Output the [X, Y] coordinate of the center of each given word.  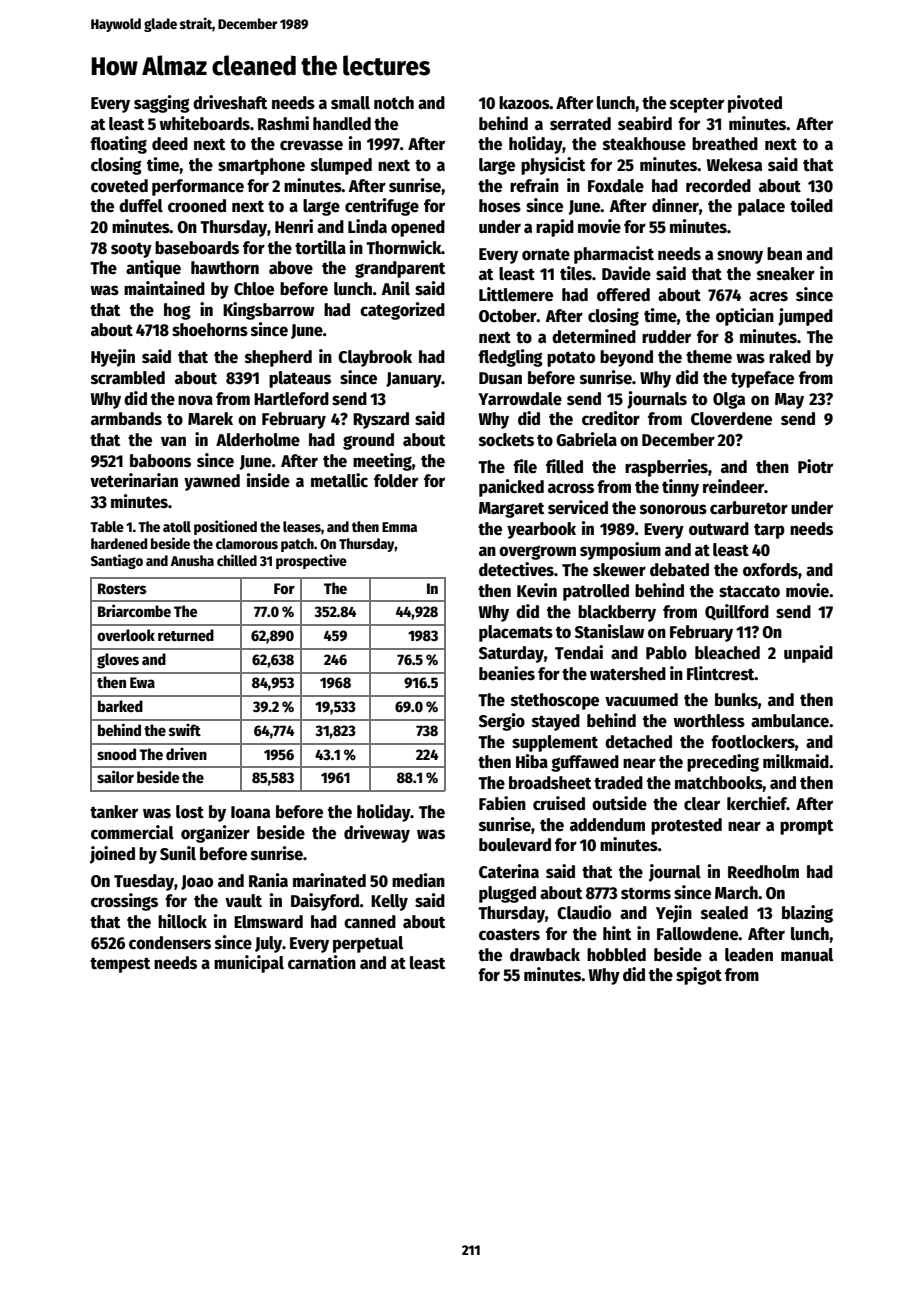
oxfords [770, 570]
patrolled [596, 592]
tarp [769, 531]
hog [177, 311]
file [525, 466]
